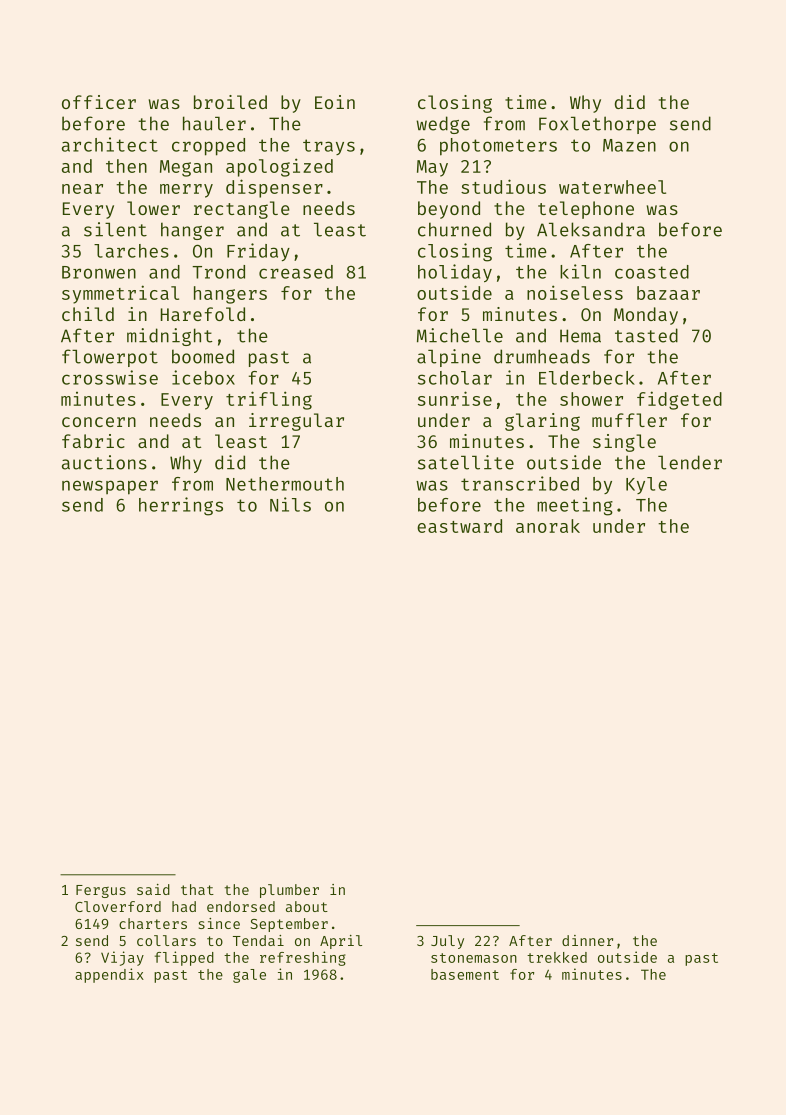 The width and height of the page is (786, 1115). Describe the element at coordinates (99, 272) in the page. I see `Bronwen` at that location.
